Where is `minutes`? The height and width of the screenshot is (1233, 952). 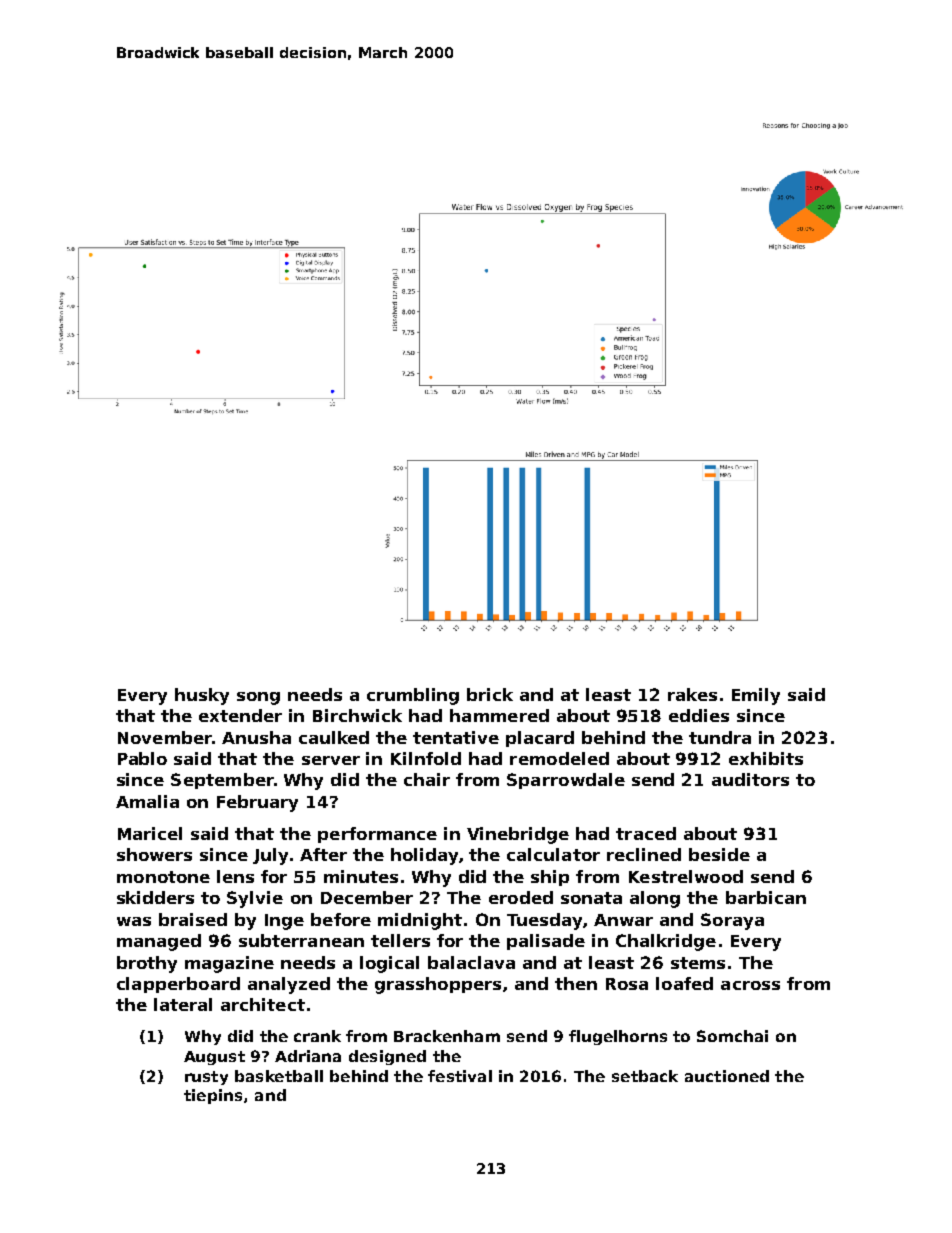
minutes is located at coordinates (361, 876).
